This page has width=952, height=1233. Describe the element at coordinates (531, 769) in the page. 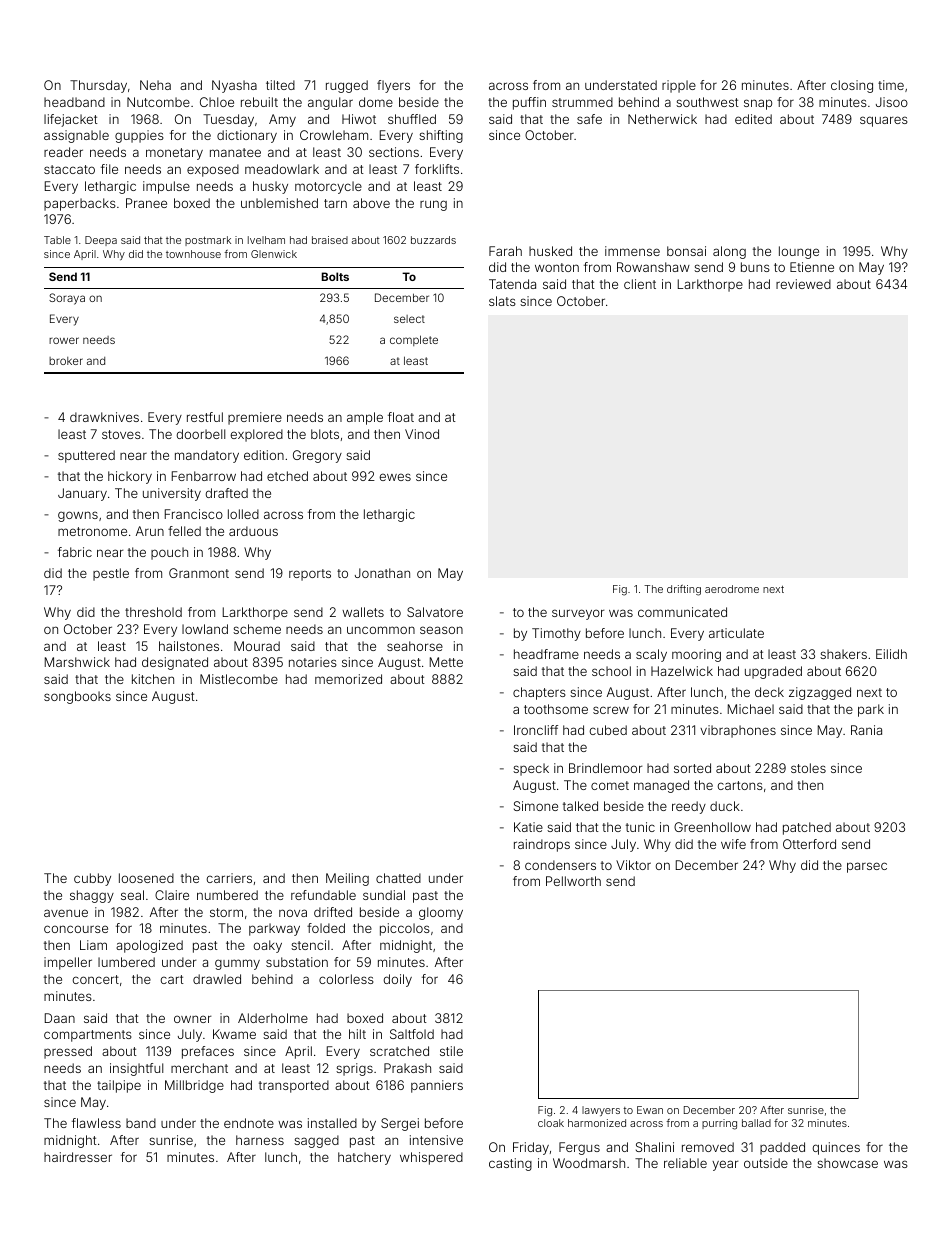

I see `speck` at that location.
